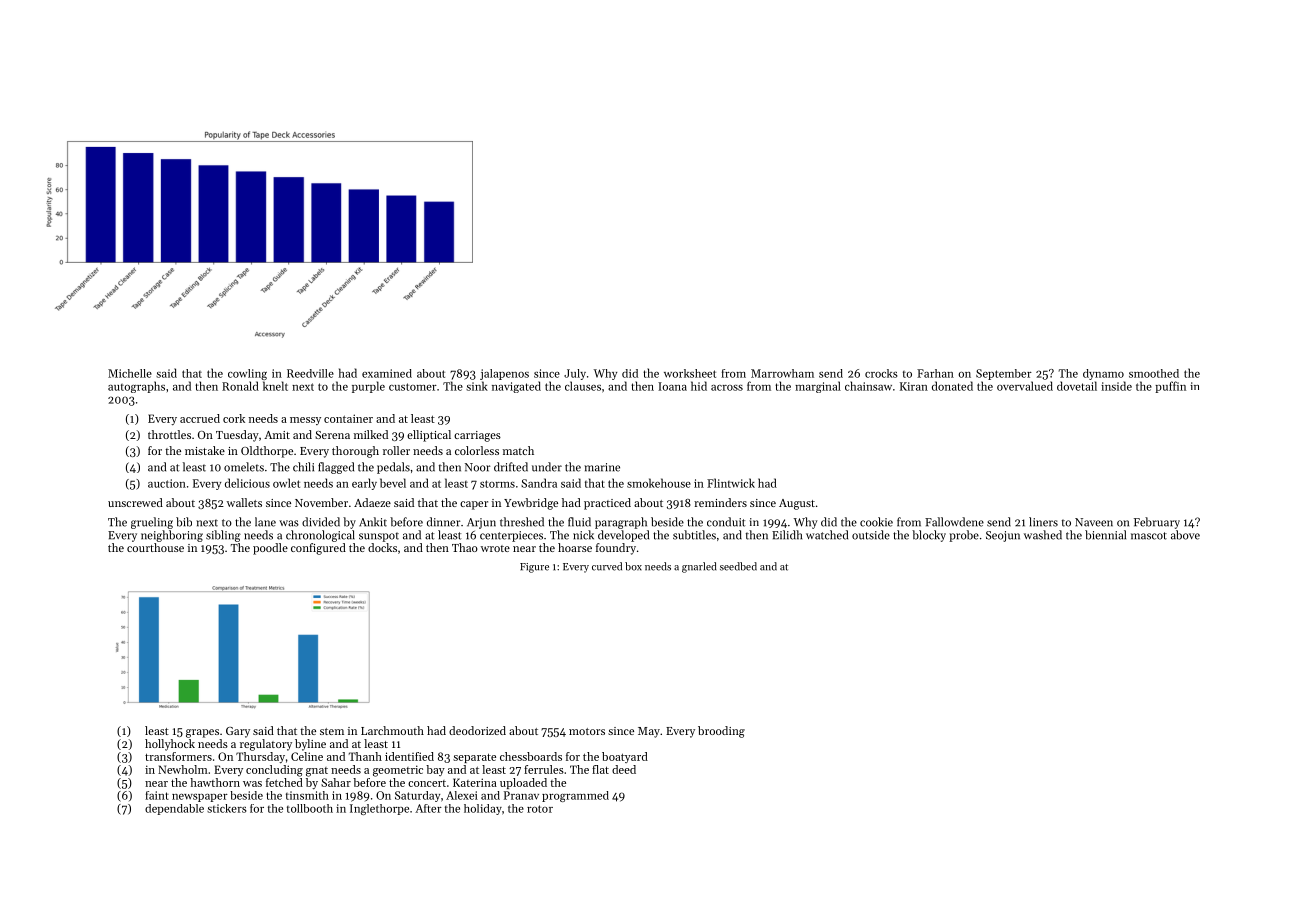 The width and height of the document is (1308, 924). Describe the element at coordinates (170, 745) in the document. I see `hollyhock` at that location.
